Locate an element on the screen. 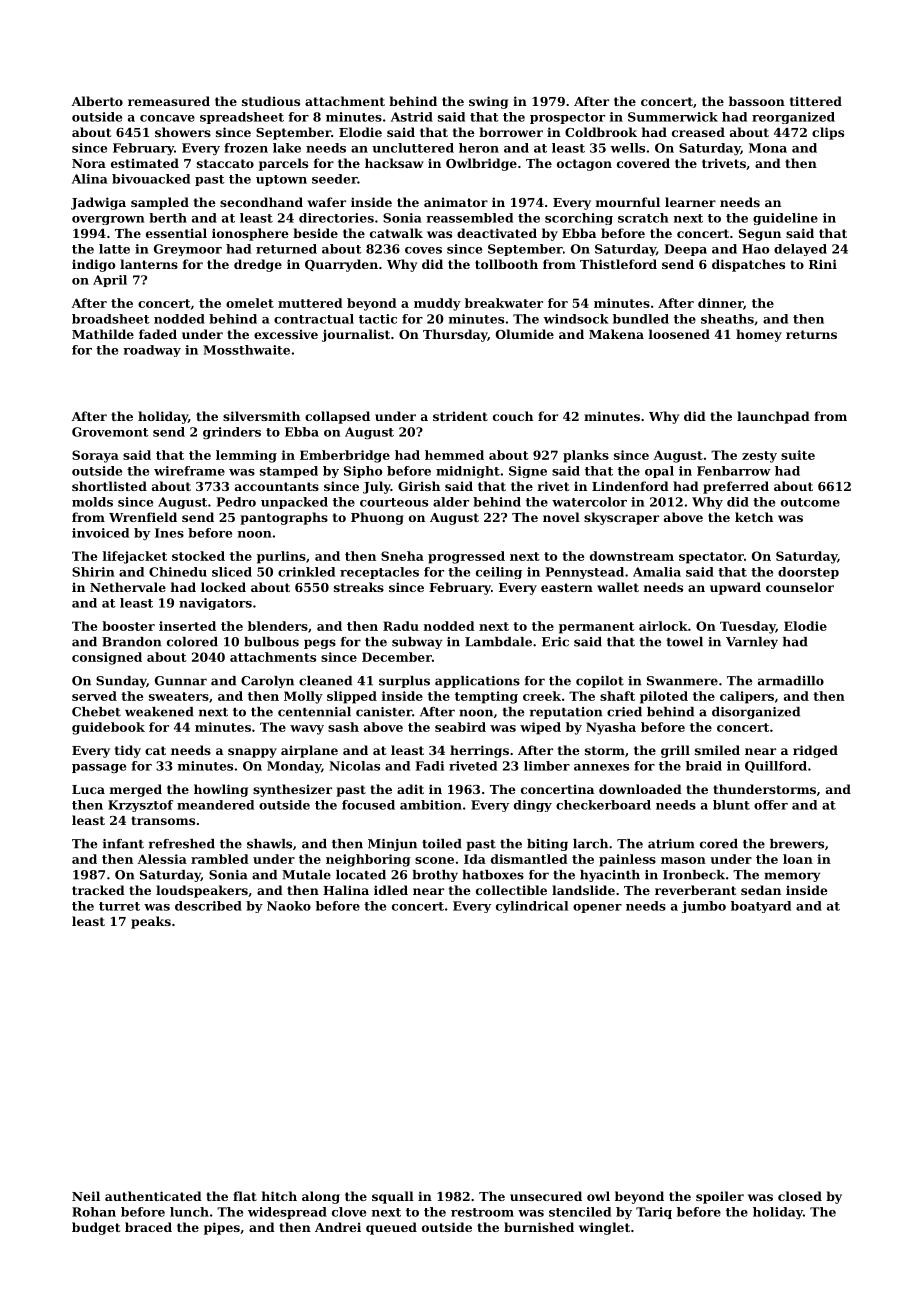  lunch is located at coordinates (189, 1212).
